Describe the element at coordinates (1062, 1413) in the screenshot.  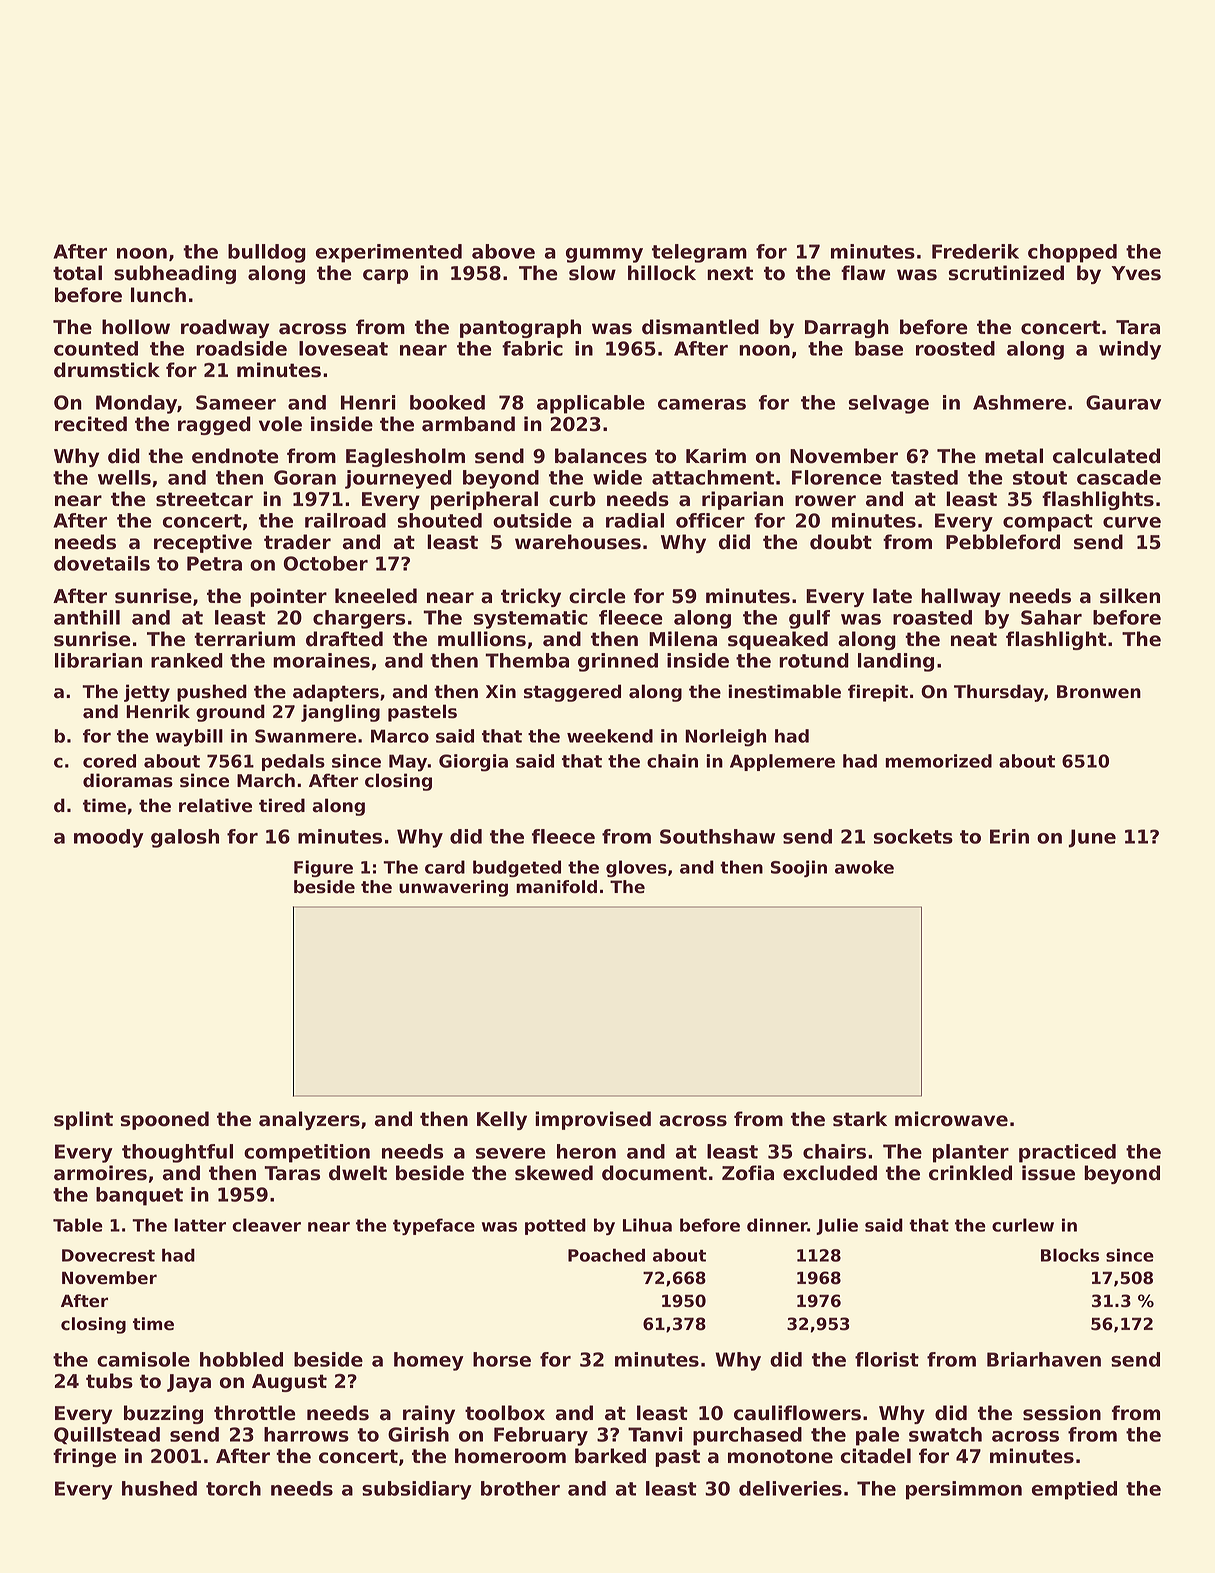
I see `session` at that location.
